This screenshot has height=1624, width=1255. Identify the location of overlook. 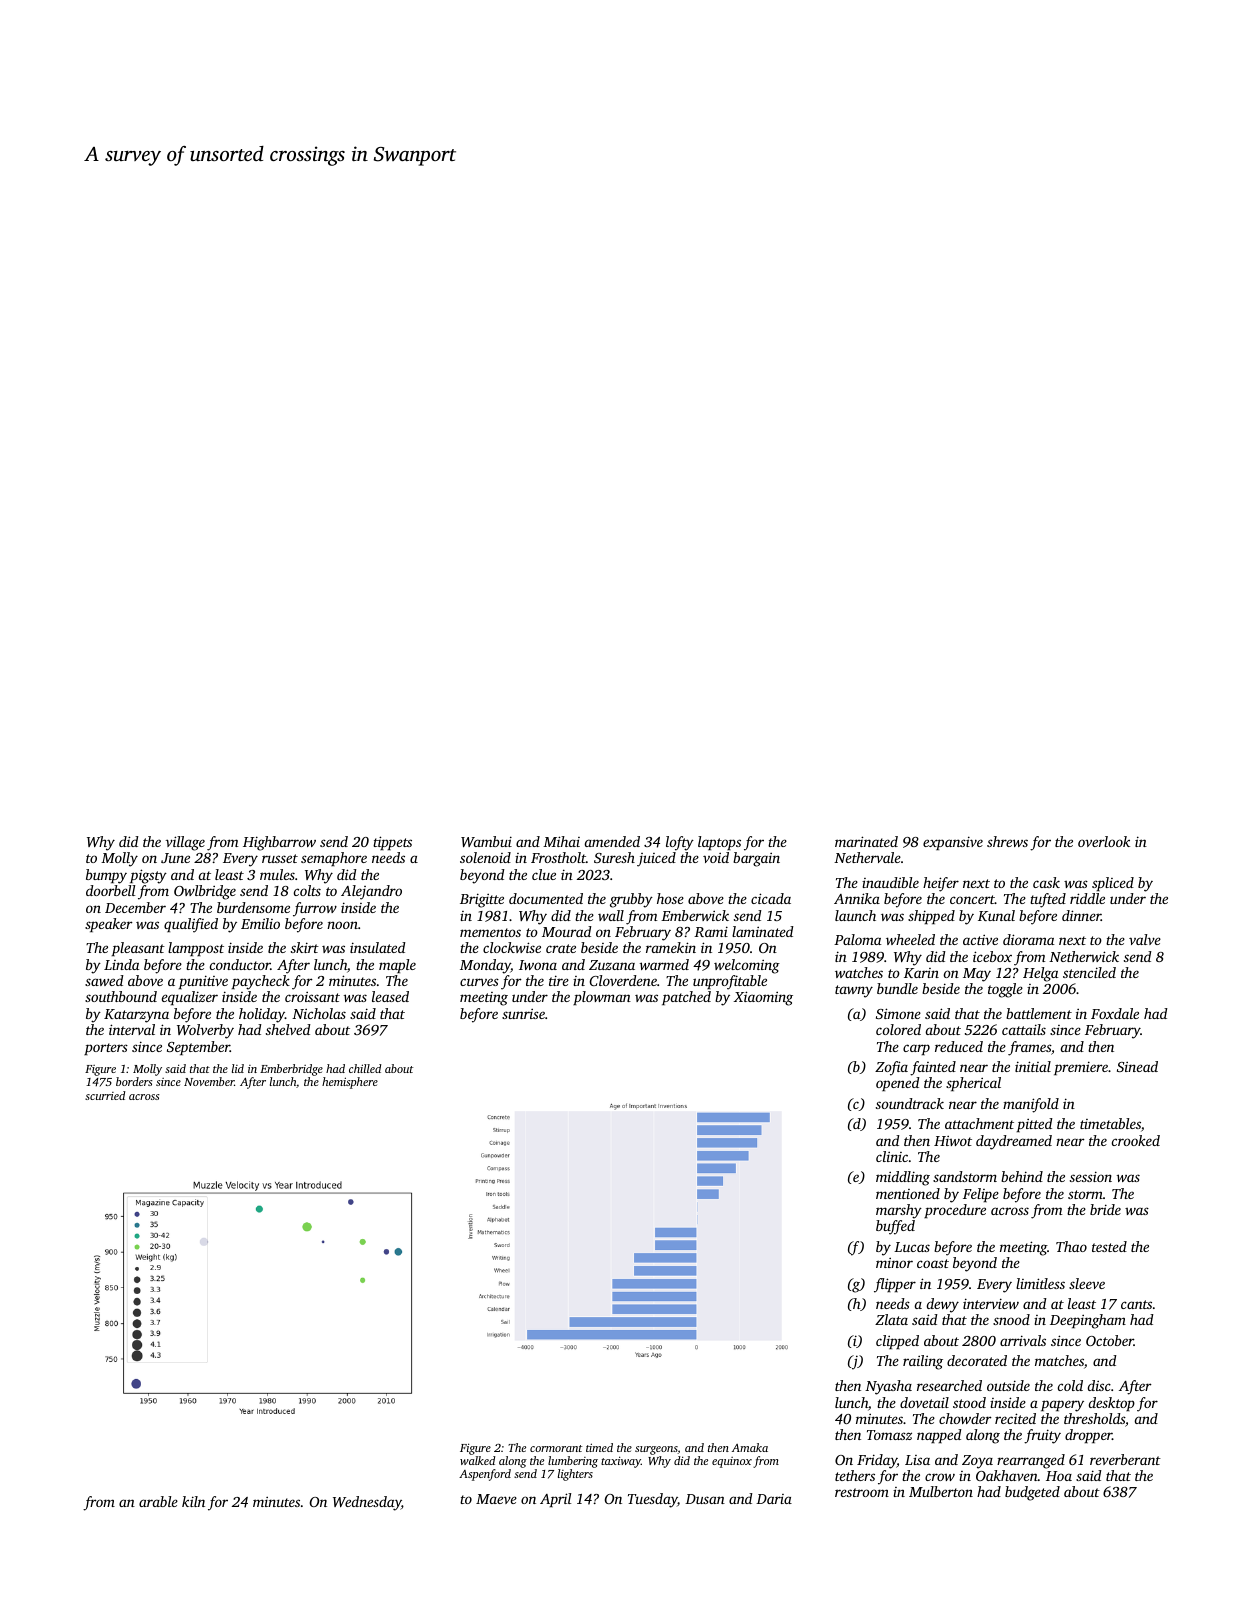
(1104, 841).
